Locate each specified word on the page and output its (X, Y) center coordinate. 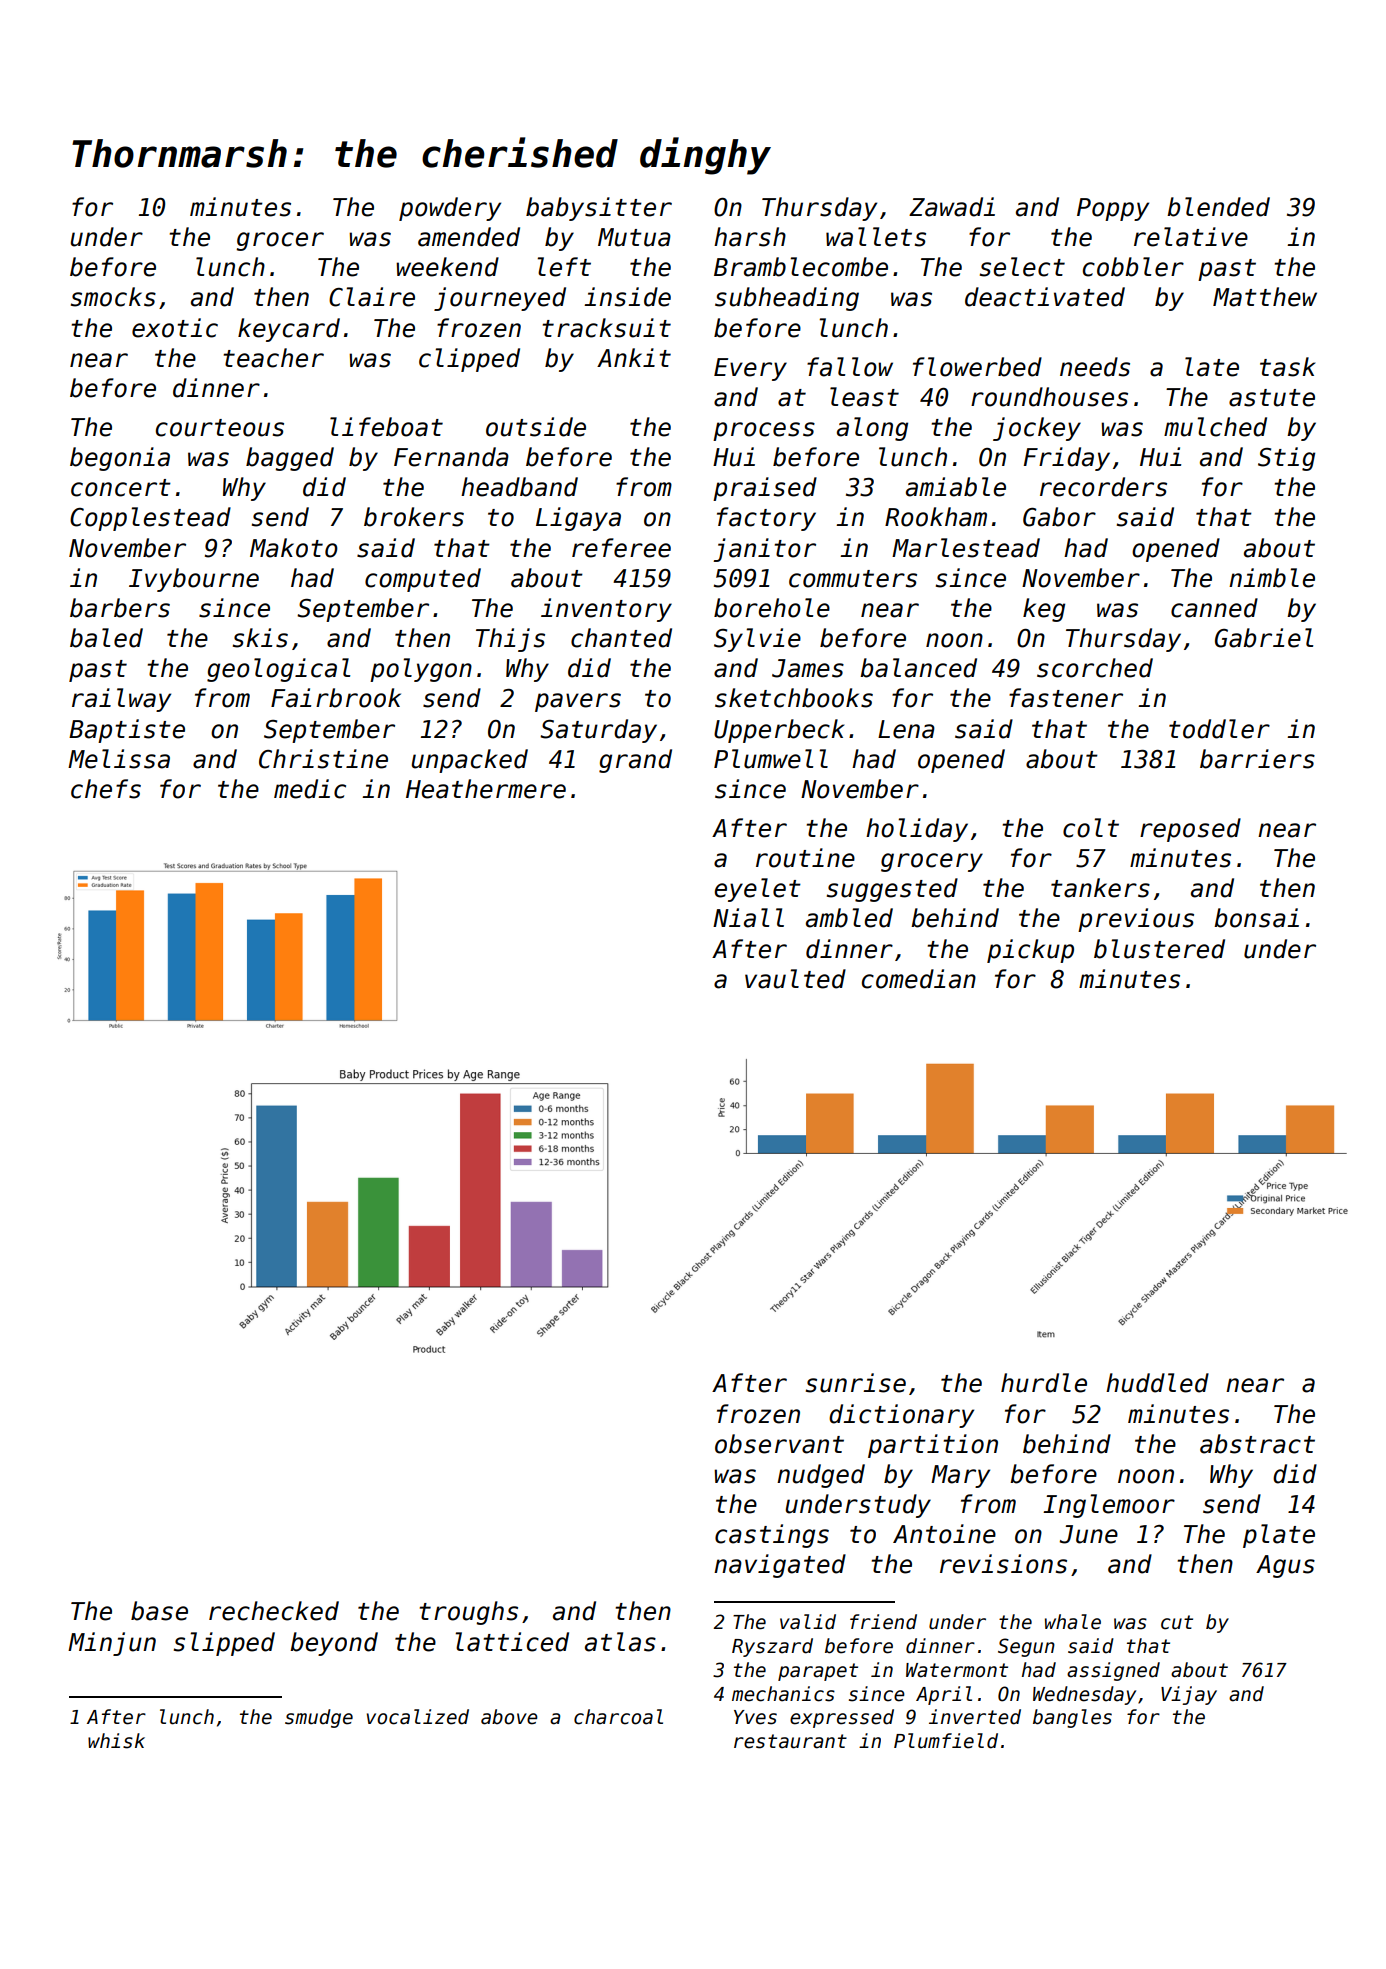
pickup (1030, 951)
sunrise (856, 1383)
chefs (106, 789)
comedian (919, 979)
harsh (750, 237)
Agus (1285, 1566)
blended (1218, 207)
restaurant (790, 1741)
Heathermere (486, 789)
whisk (116, 1741)
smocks (113, 297)
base (159, 1611)
